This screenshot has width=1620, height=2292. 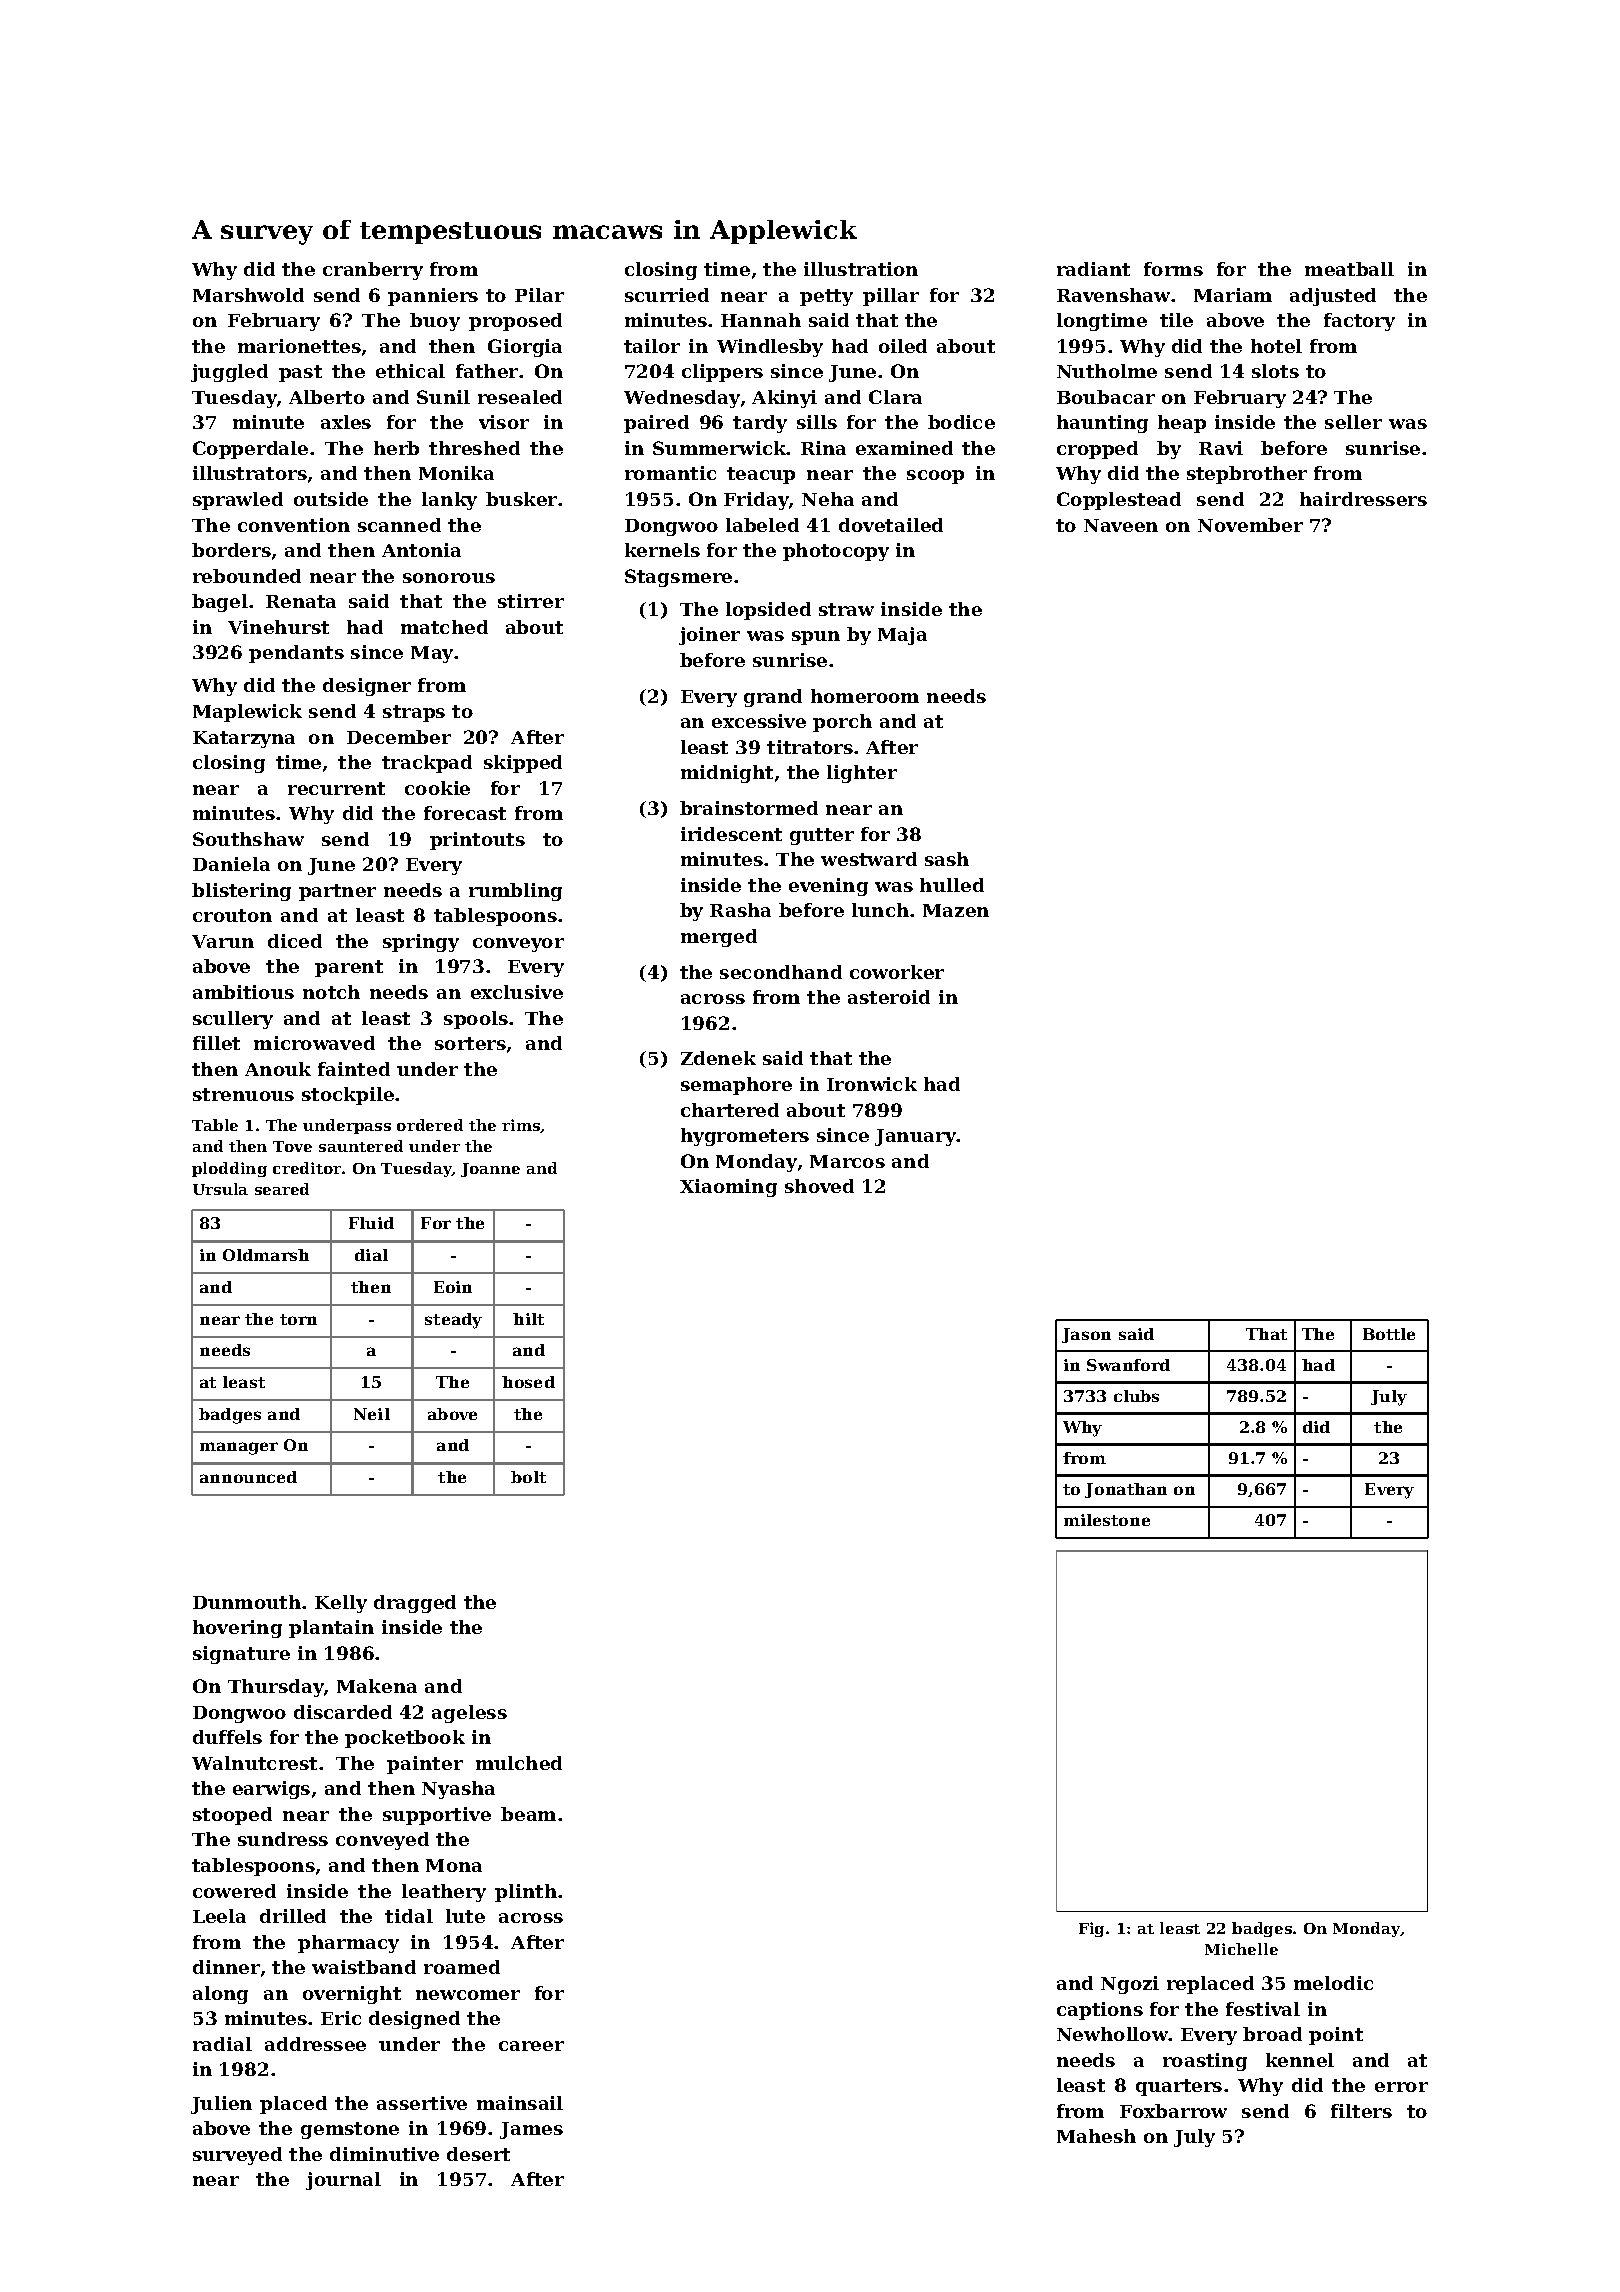 What do you see at coordinates (861, 269) in the screenshot?
I see `illustration` at bounding box center [861, 269].
